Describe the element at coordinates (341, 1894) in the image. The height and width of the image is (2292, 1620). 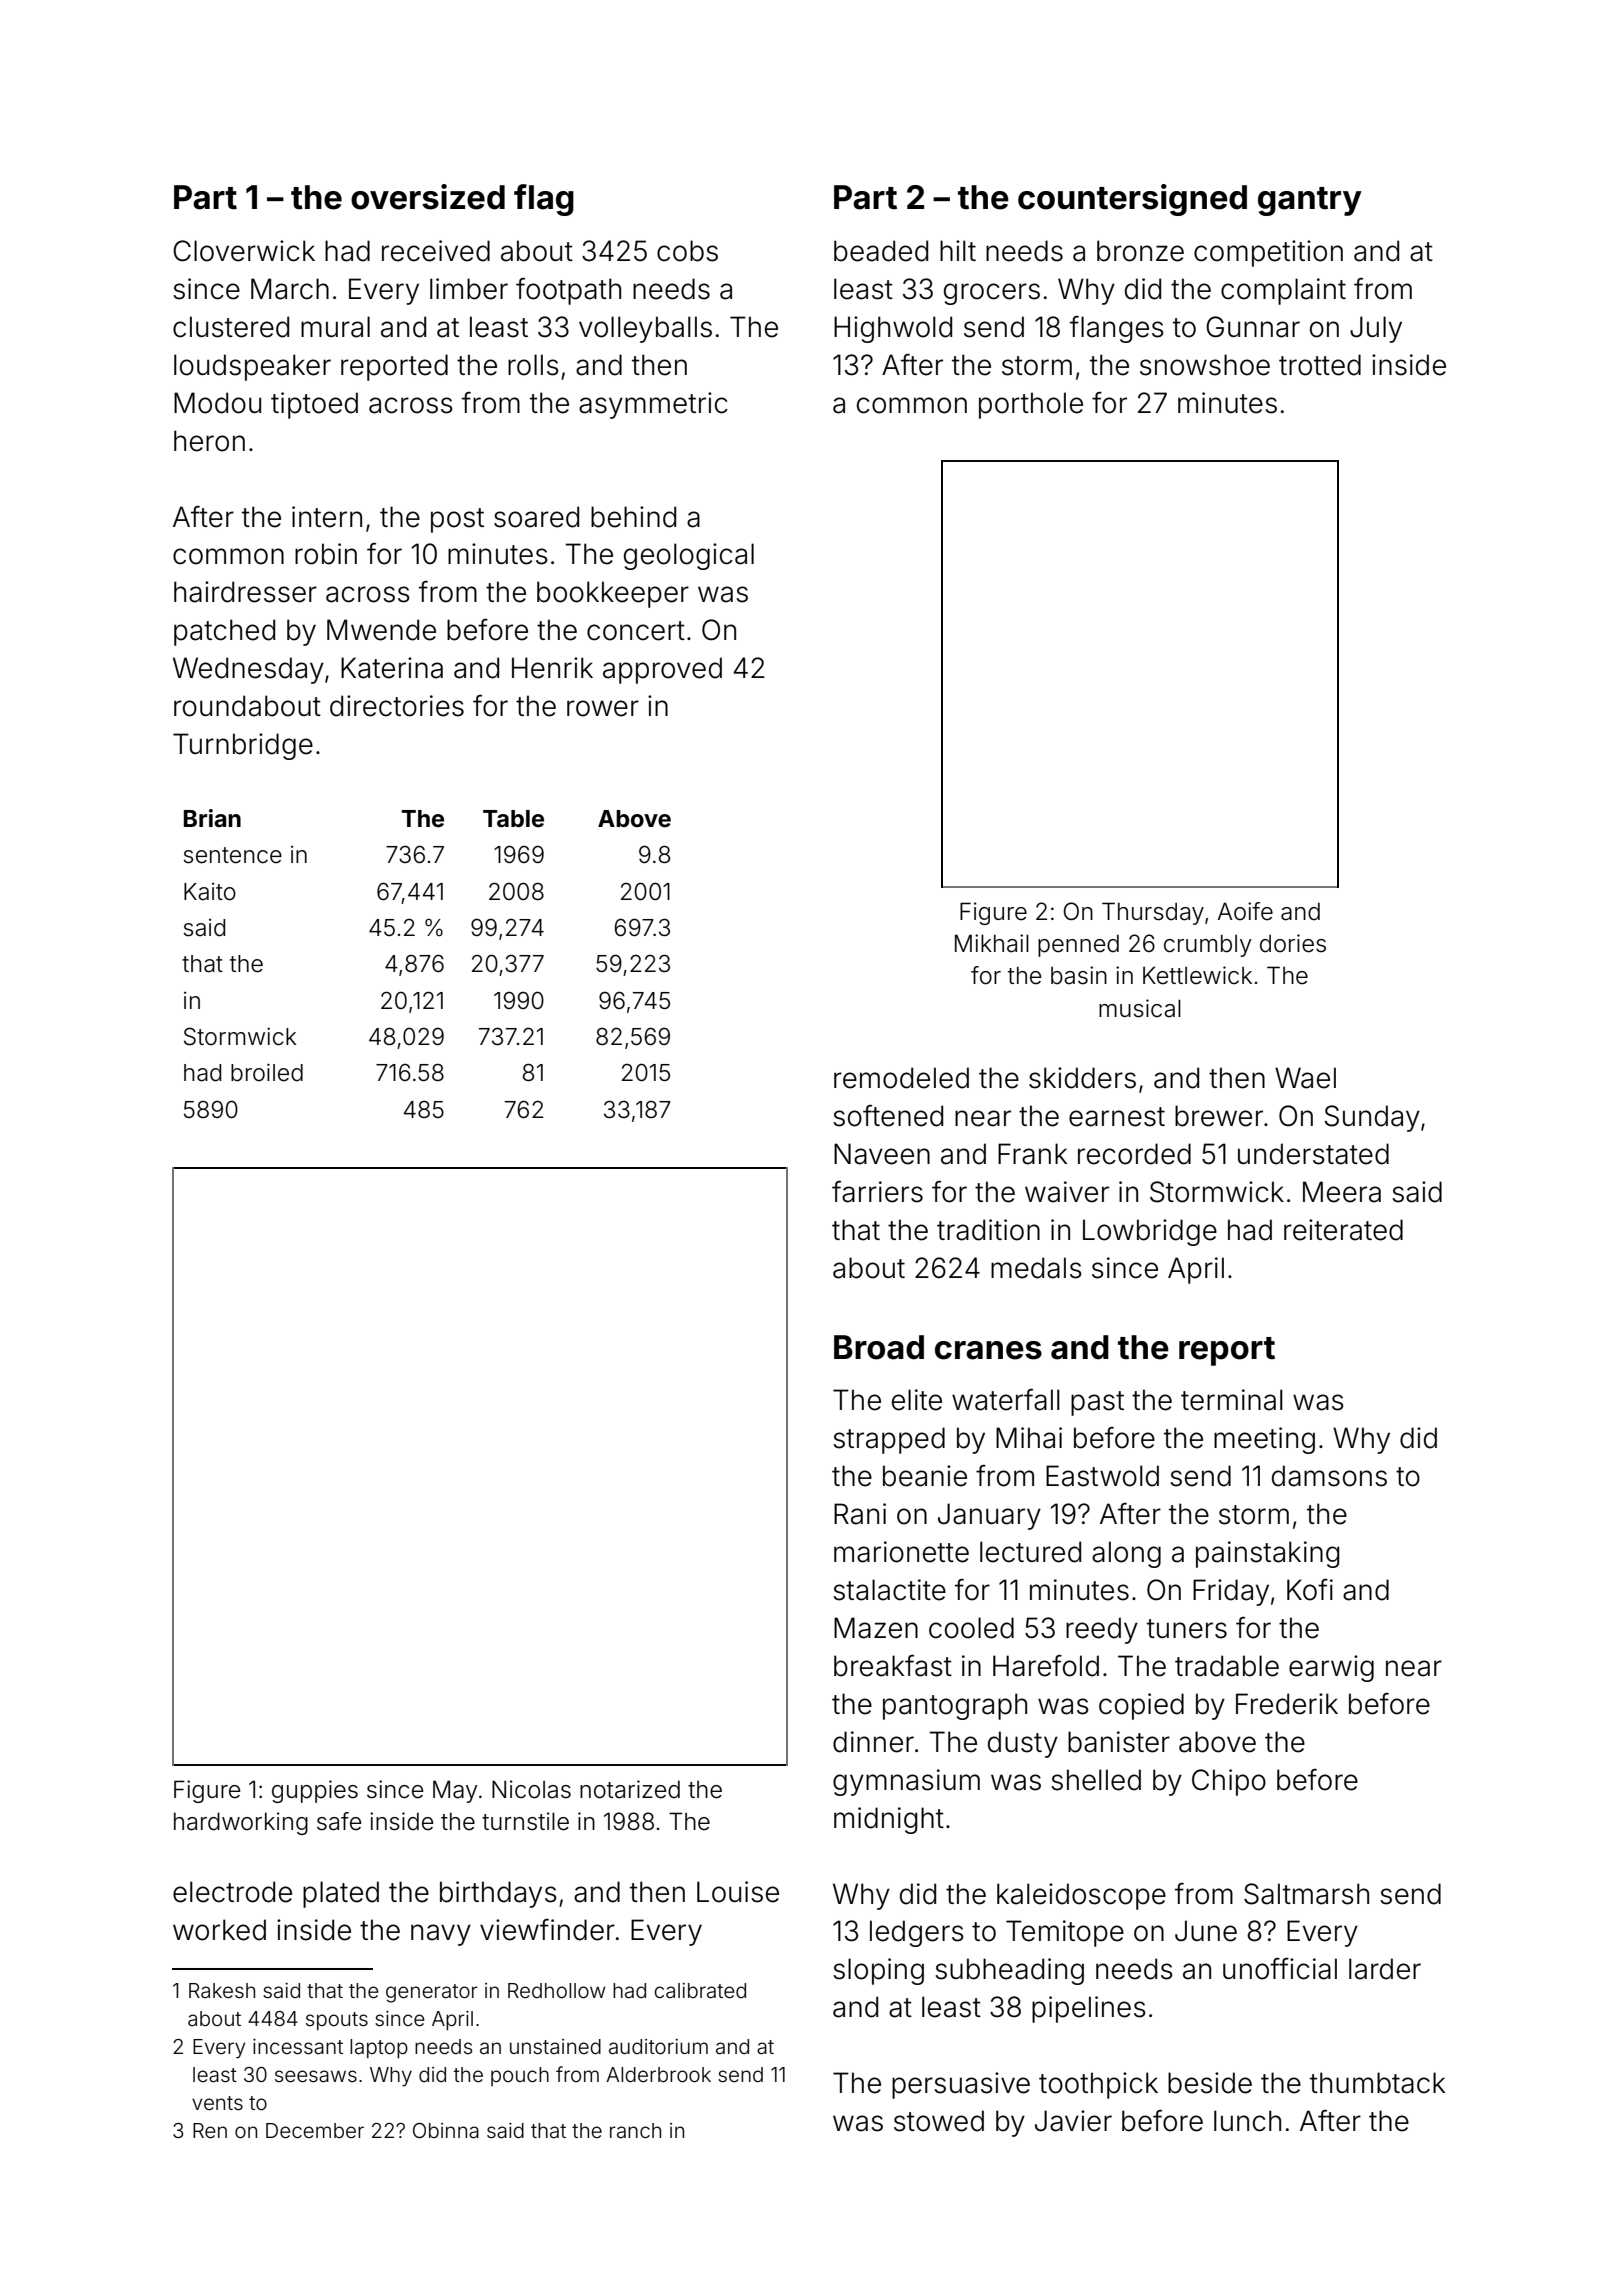
I see `plated` at that location.
